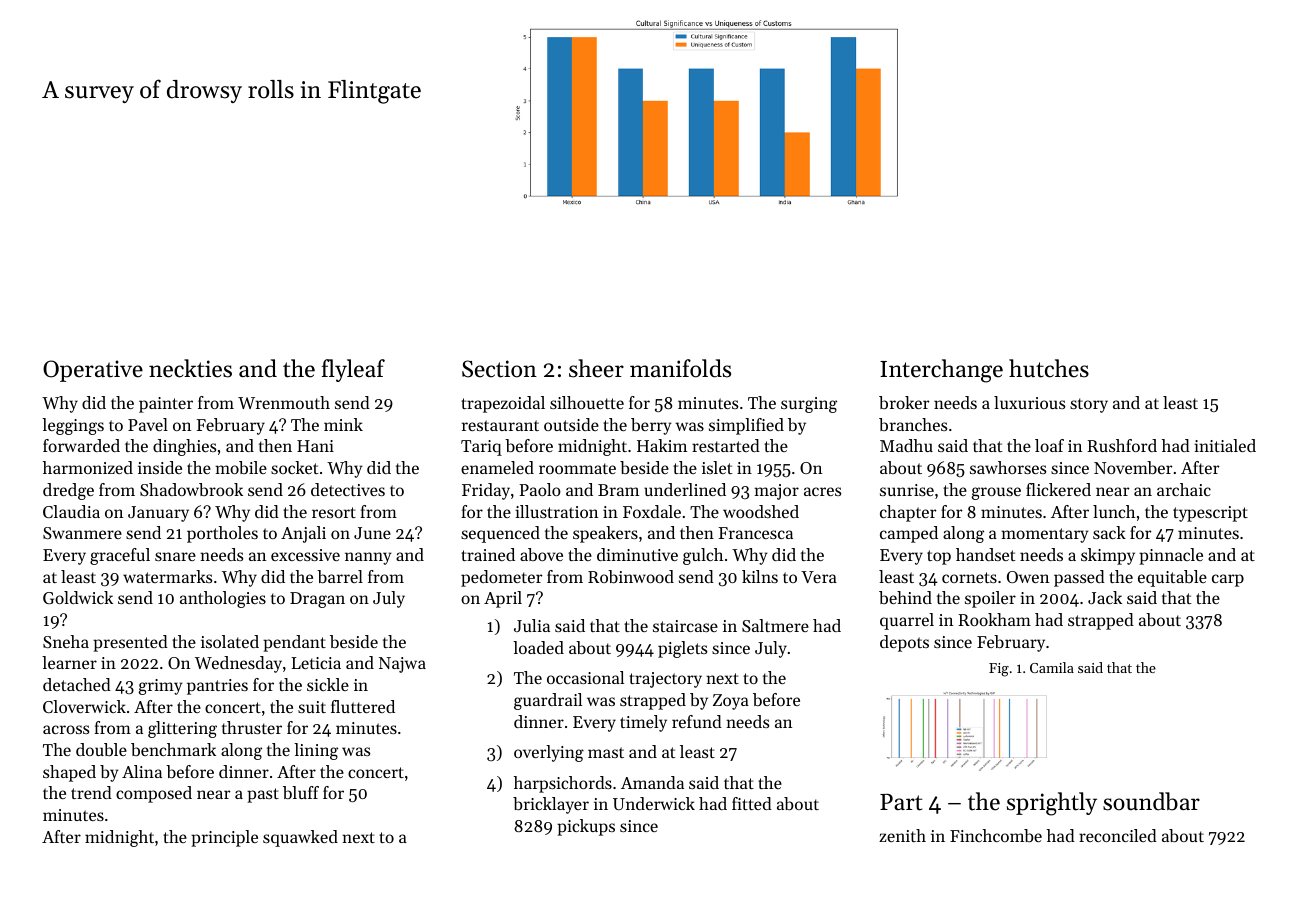  Describe the element at coordinates (312, 707) in the image. I see `suit` at that location.
